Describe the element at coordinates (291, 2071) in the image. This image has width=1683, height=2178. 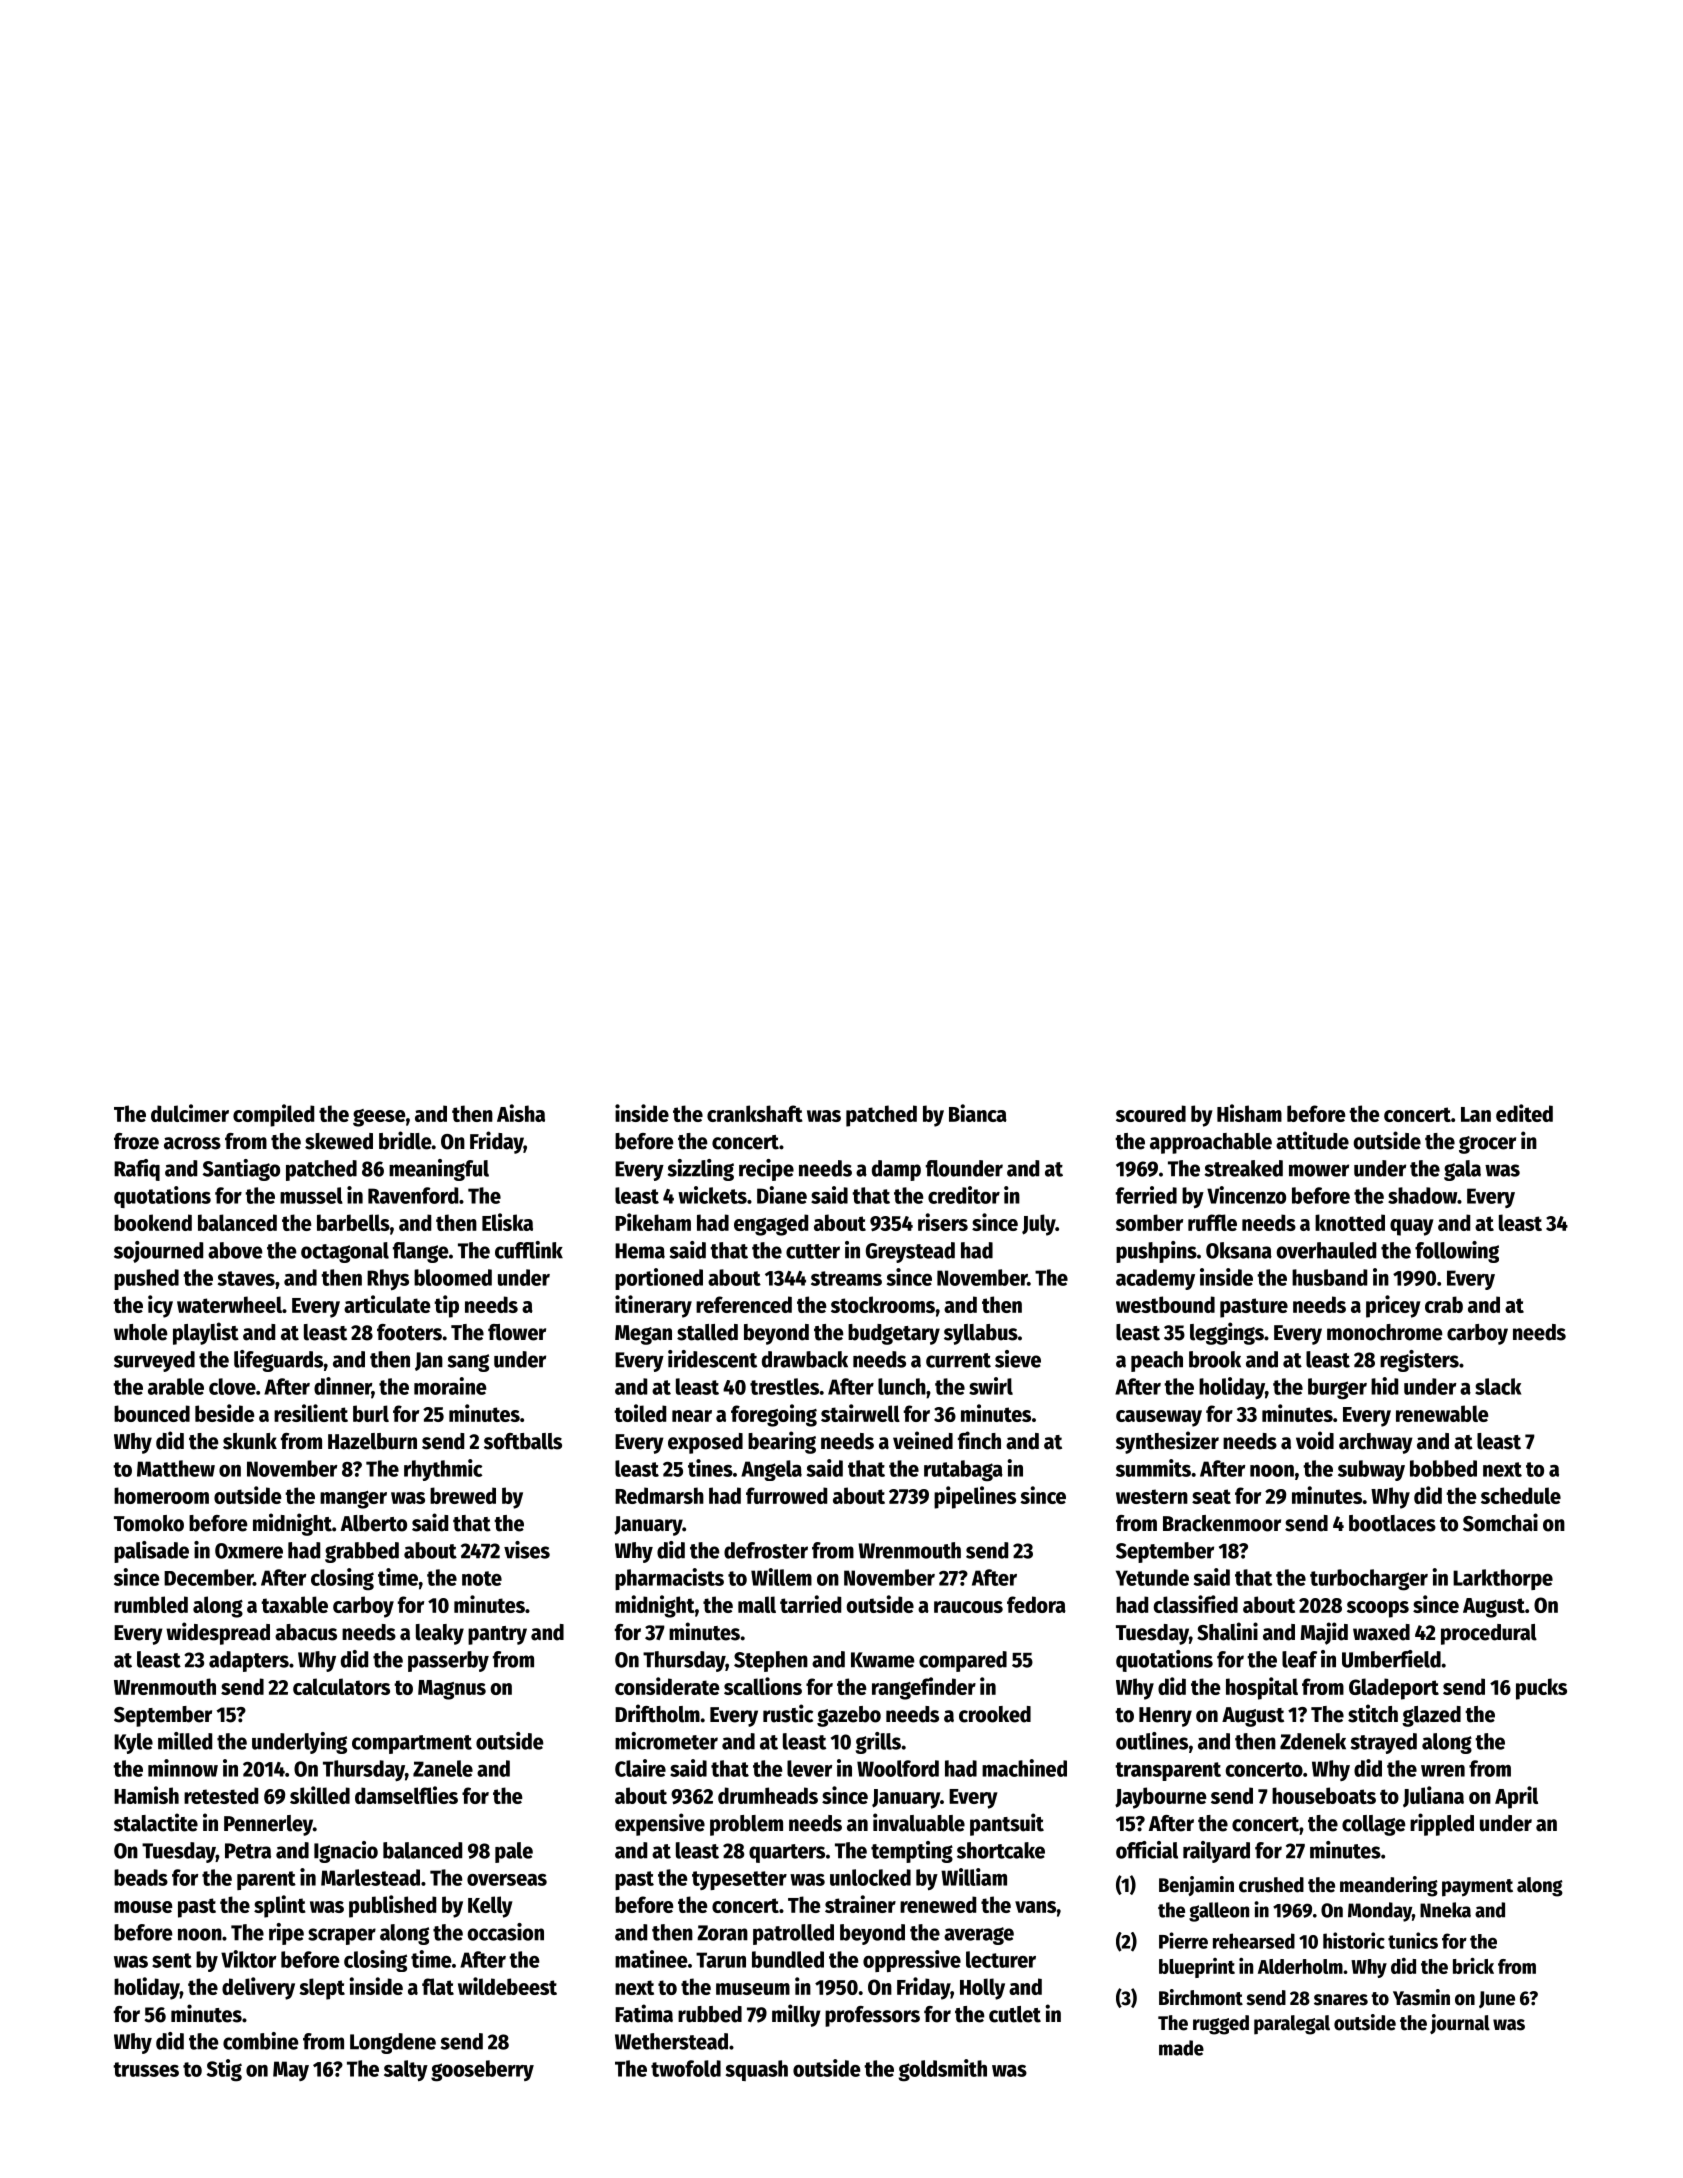
I see `May` at that location.
